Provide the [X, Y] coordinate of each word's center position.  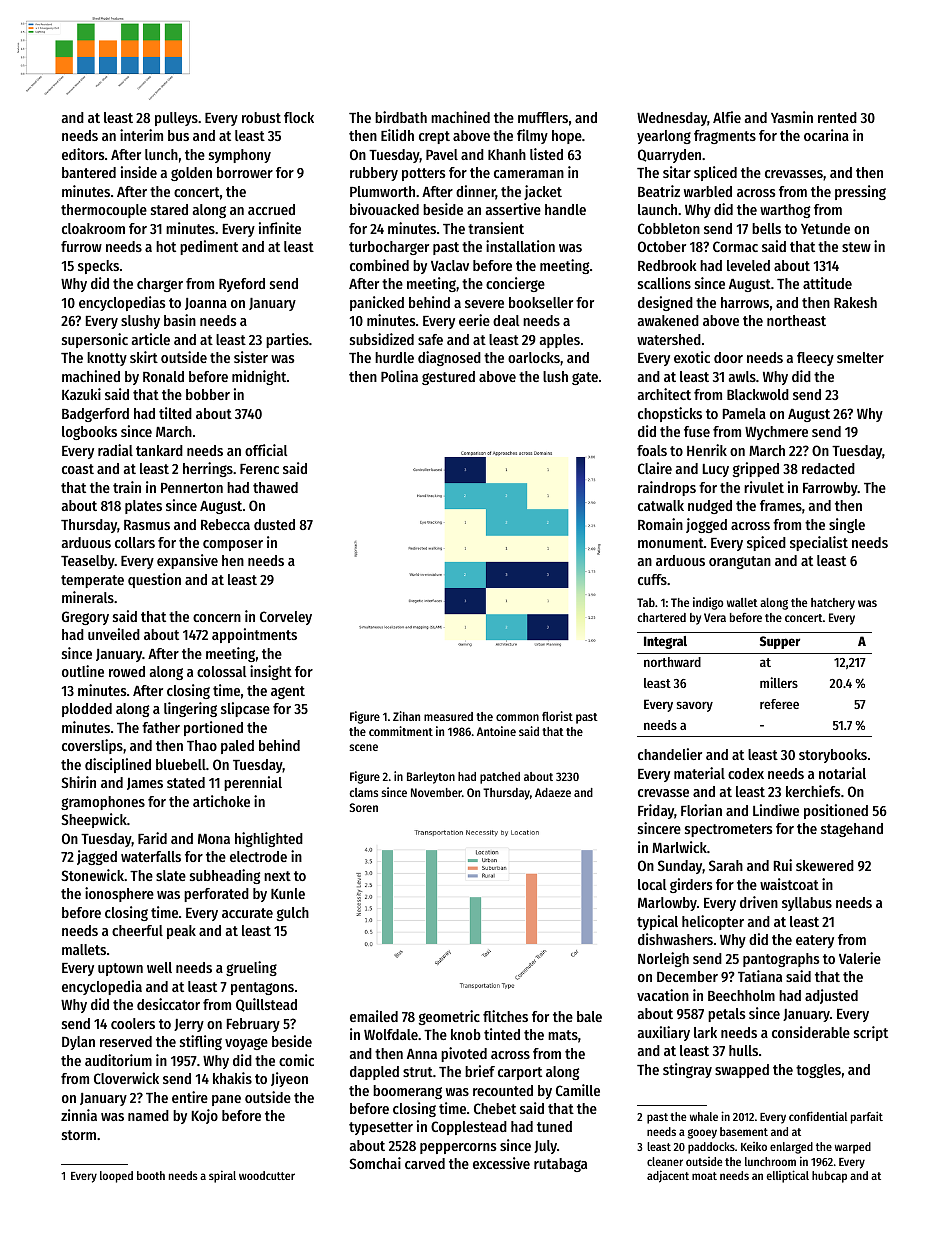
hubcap [829, 1177]
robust [261, 117]
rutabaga [560, 1165]
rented [837, 117]
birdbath [401, 117]
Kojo [205, 1116]
